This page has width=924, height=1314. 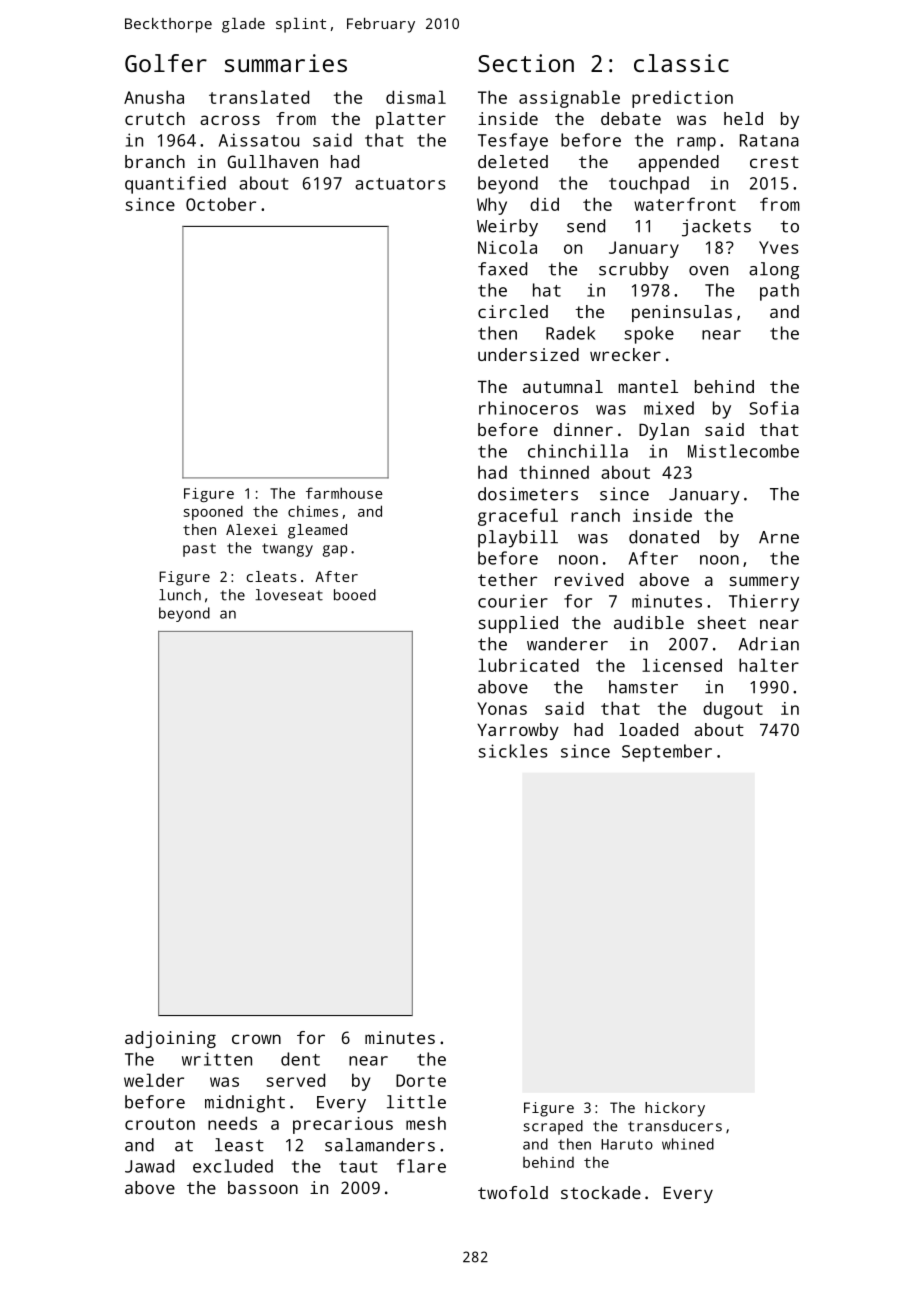 I want to click on Mistlecombe, so click(x=743, y=451).
